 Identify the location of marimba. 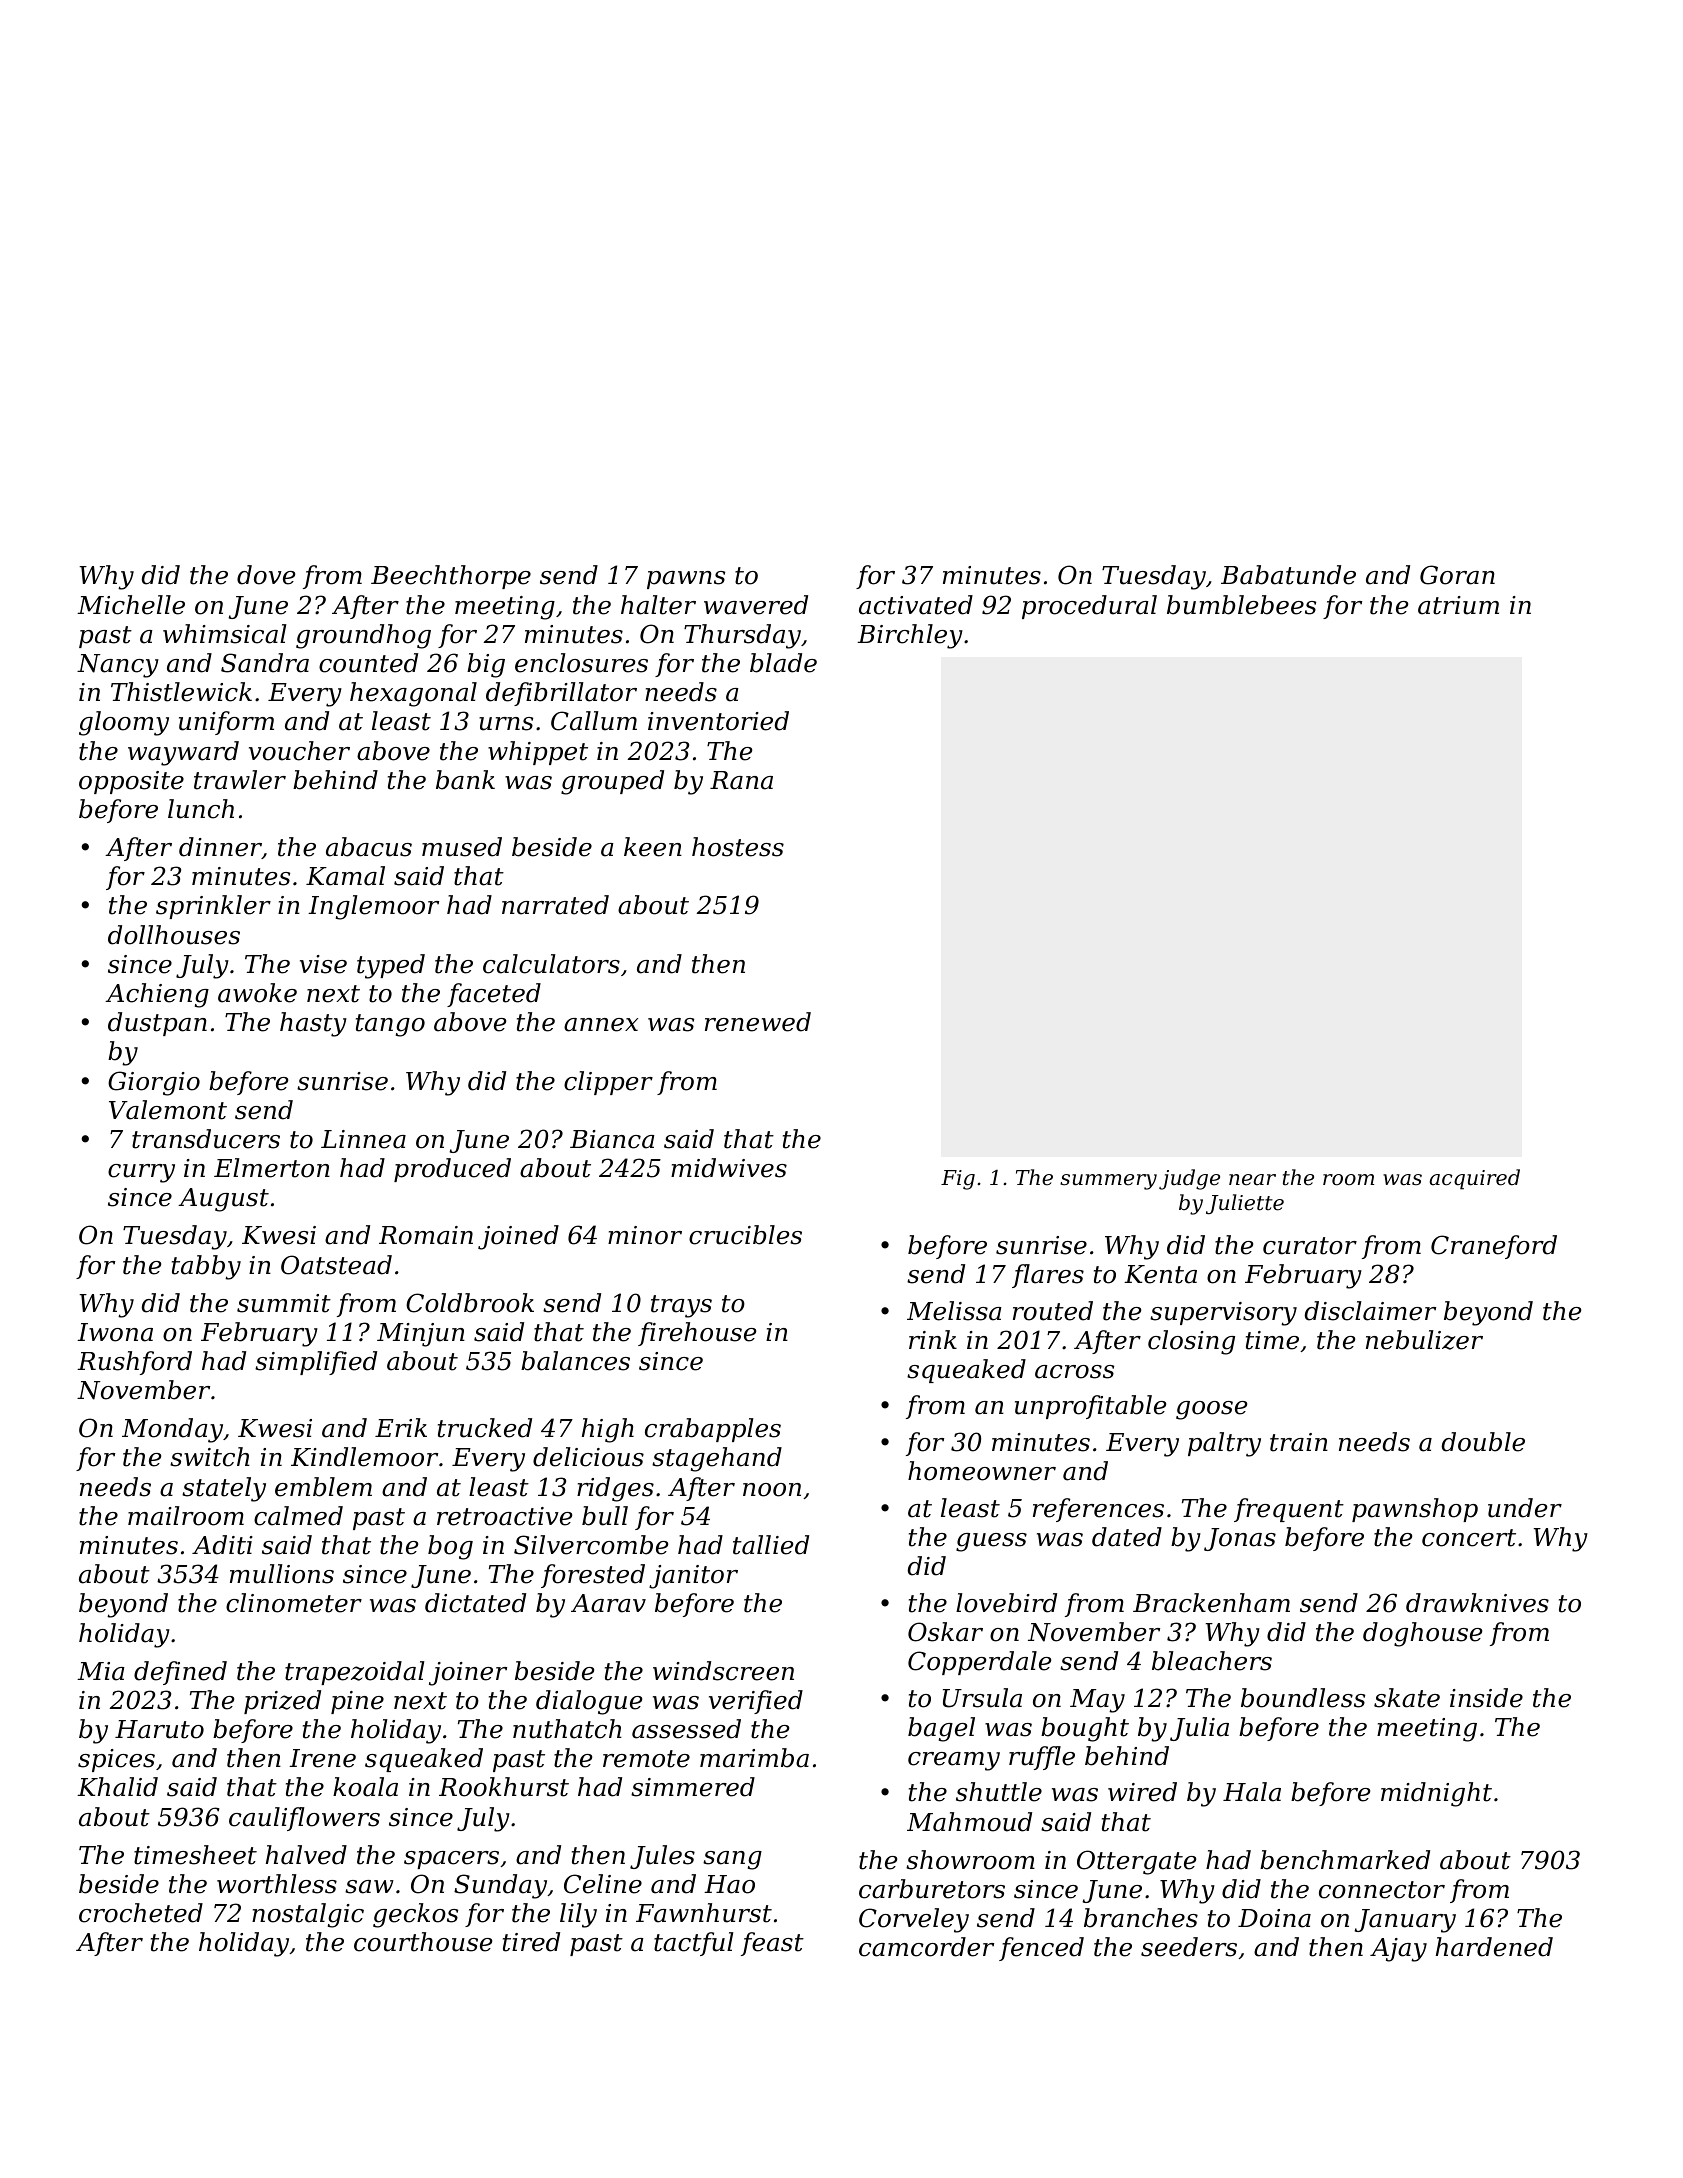
(754, 1758).
